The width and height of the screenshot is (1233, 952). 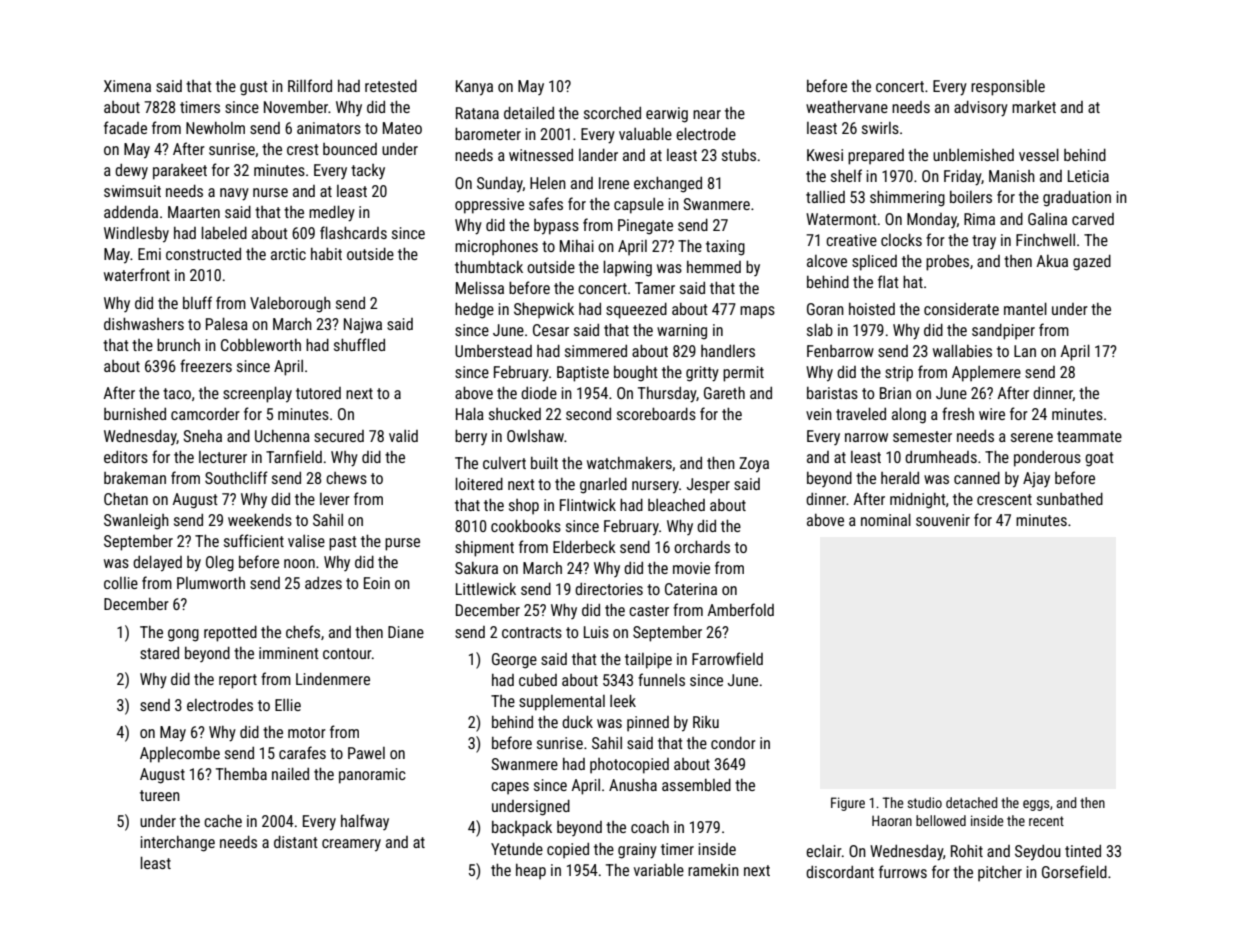 I want to click on hedge, so click(x=474, y=310).
